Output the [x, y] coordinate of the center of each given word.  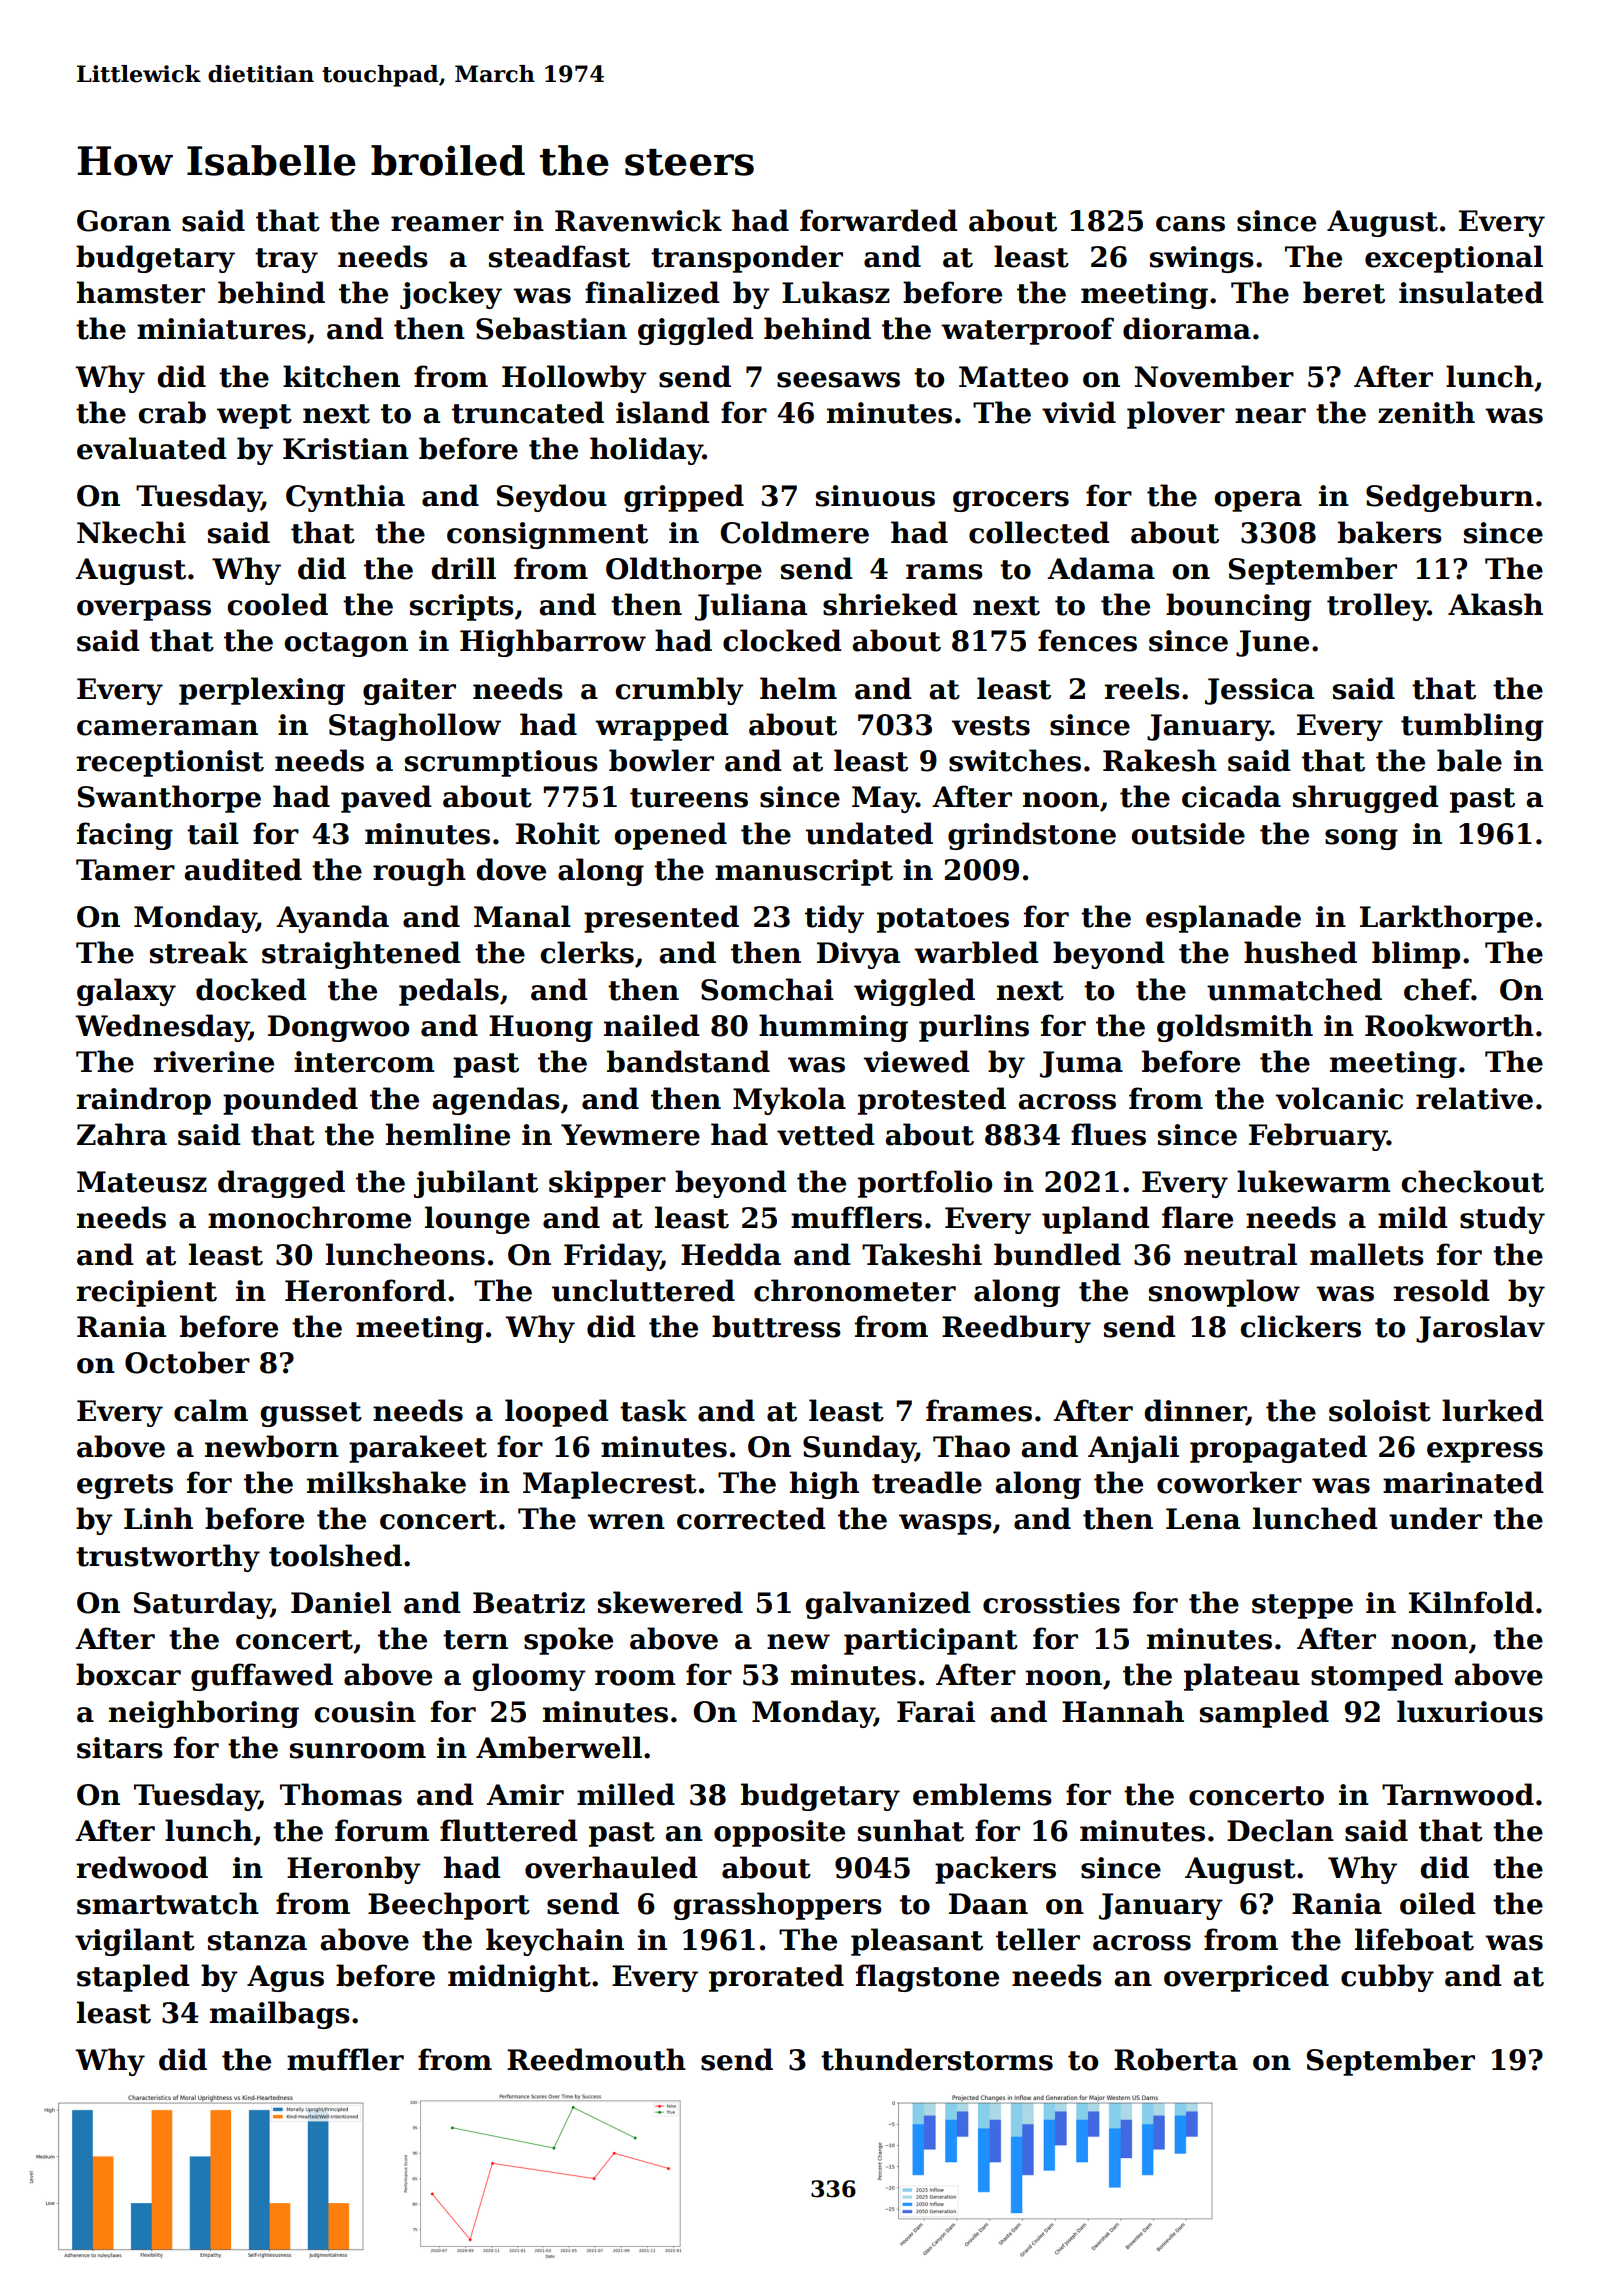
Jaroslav [1480, 1329]
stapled [133, 1978]
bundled [1057, 1254]
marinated [1463, 1482]
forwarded [879, 220]
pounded [290, 1101]
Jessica [1259, 691]
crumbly [679, 691]
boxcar [128, 1674]
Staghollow [415, 727]
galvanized [888, 1605]
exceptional [1454, 259]
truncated [528, 412]
